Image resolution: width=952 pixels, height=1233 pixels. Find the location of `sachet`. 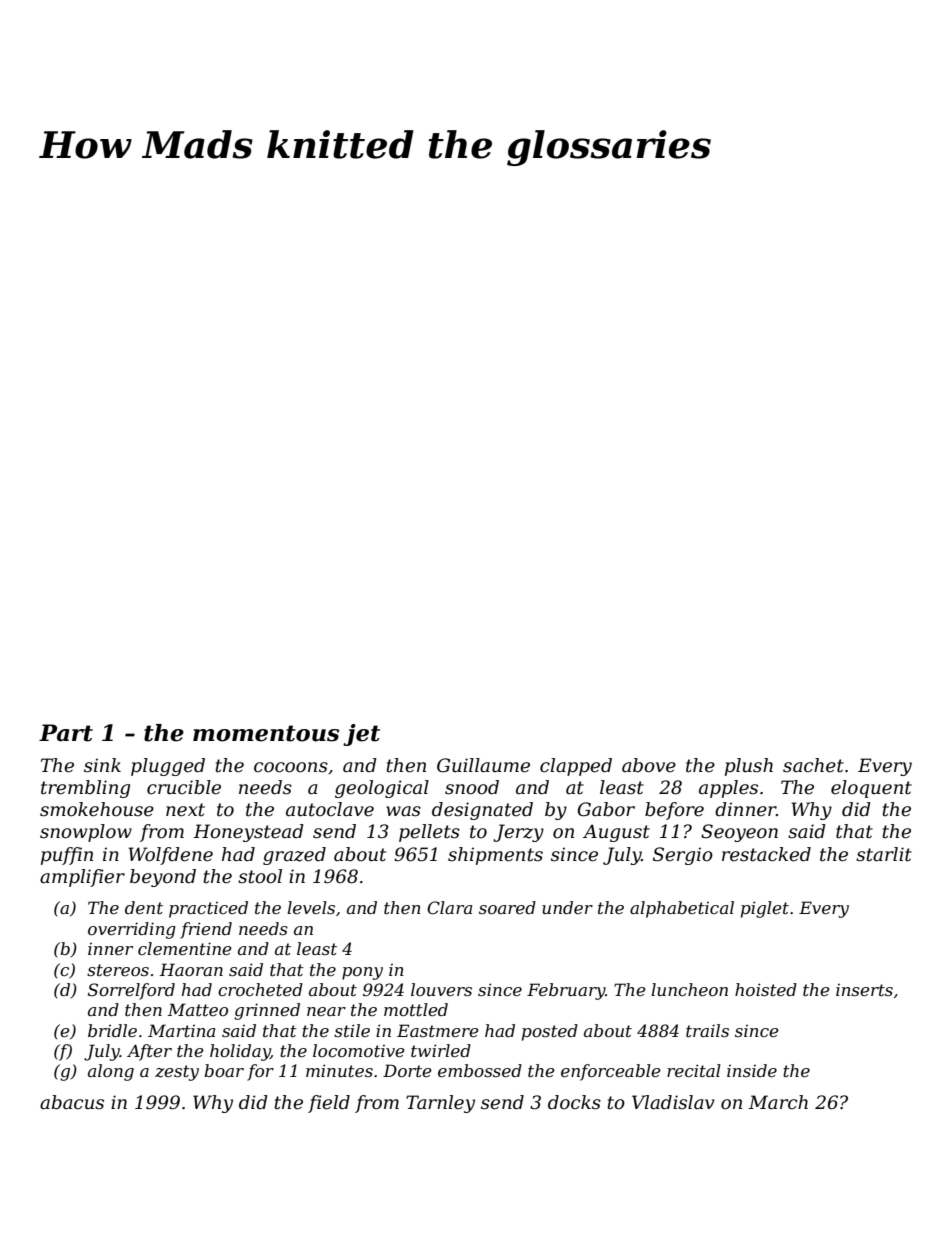

sachet is located at coordinates (813, 765).
